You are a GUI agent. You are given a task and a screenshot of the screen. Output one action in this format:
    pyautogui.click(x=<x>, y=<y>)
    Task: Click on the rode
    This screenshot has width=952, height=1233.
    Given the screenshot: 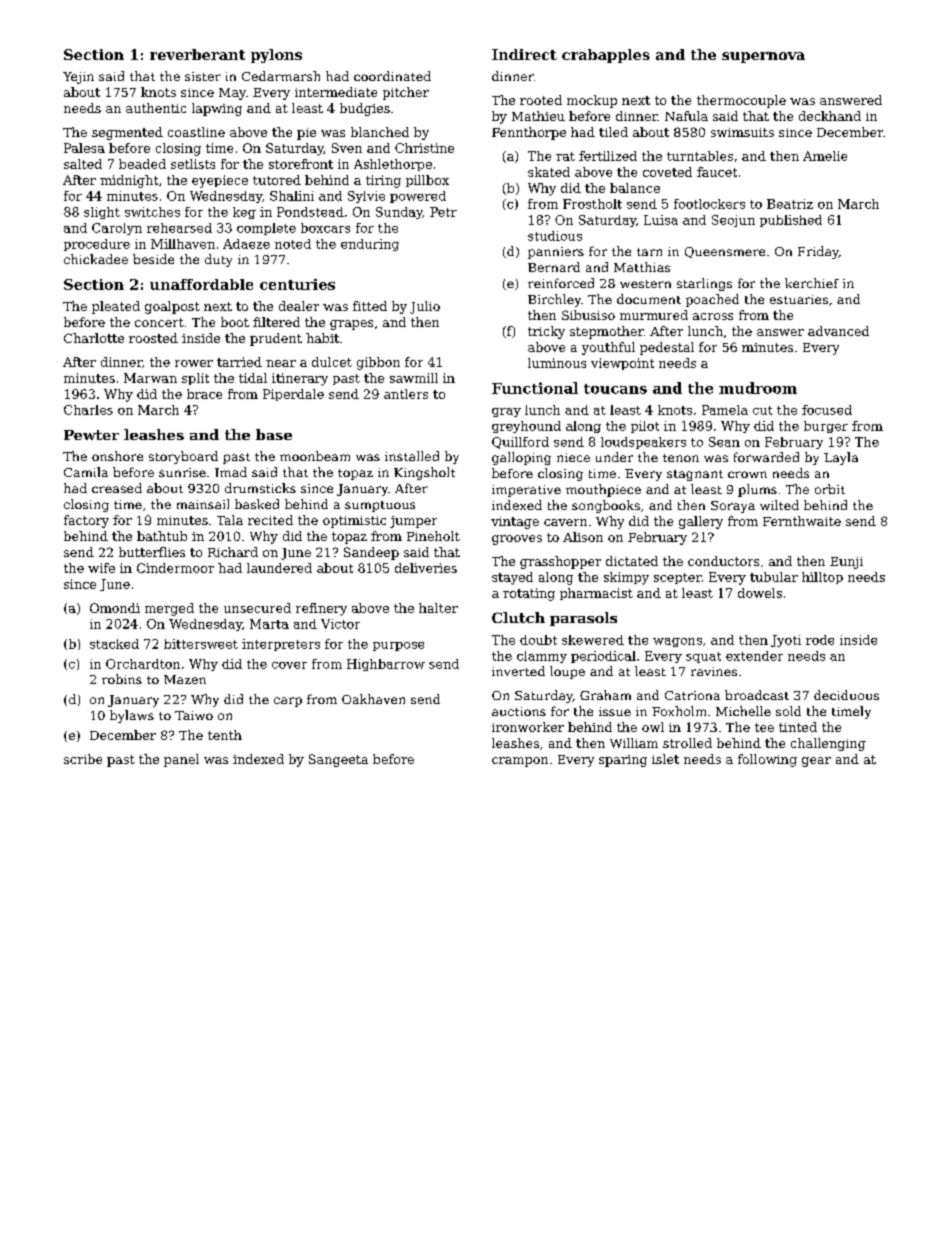 What is the action you would take?
    pyautogui.click(x=820, y=640)
